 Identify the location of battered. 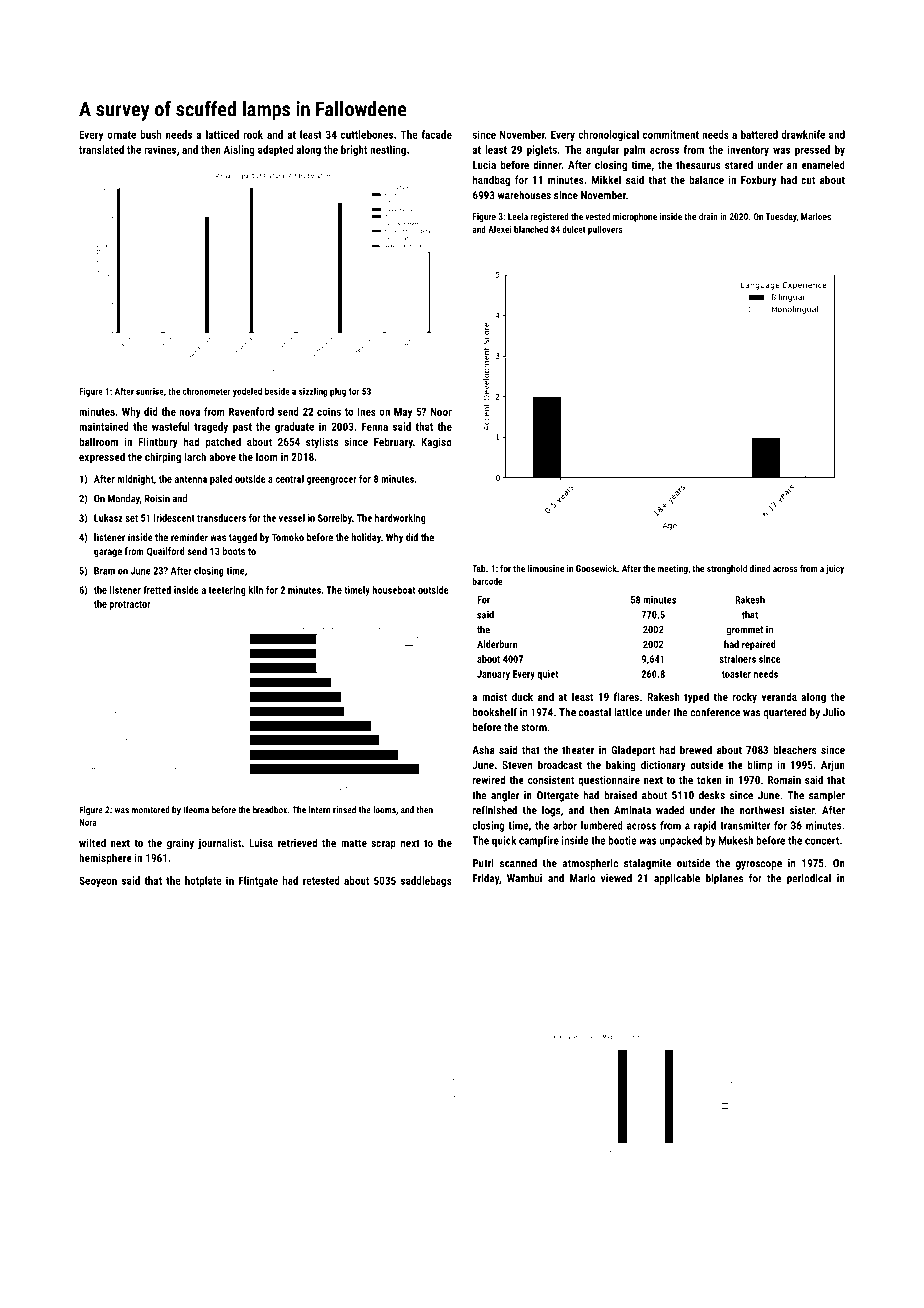
(759, 134).
